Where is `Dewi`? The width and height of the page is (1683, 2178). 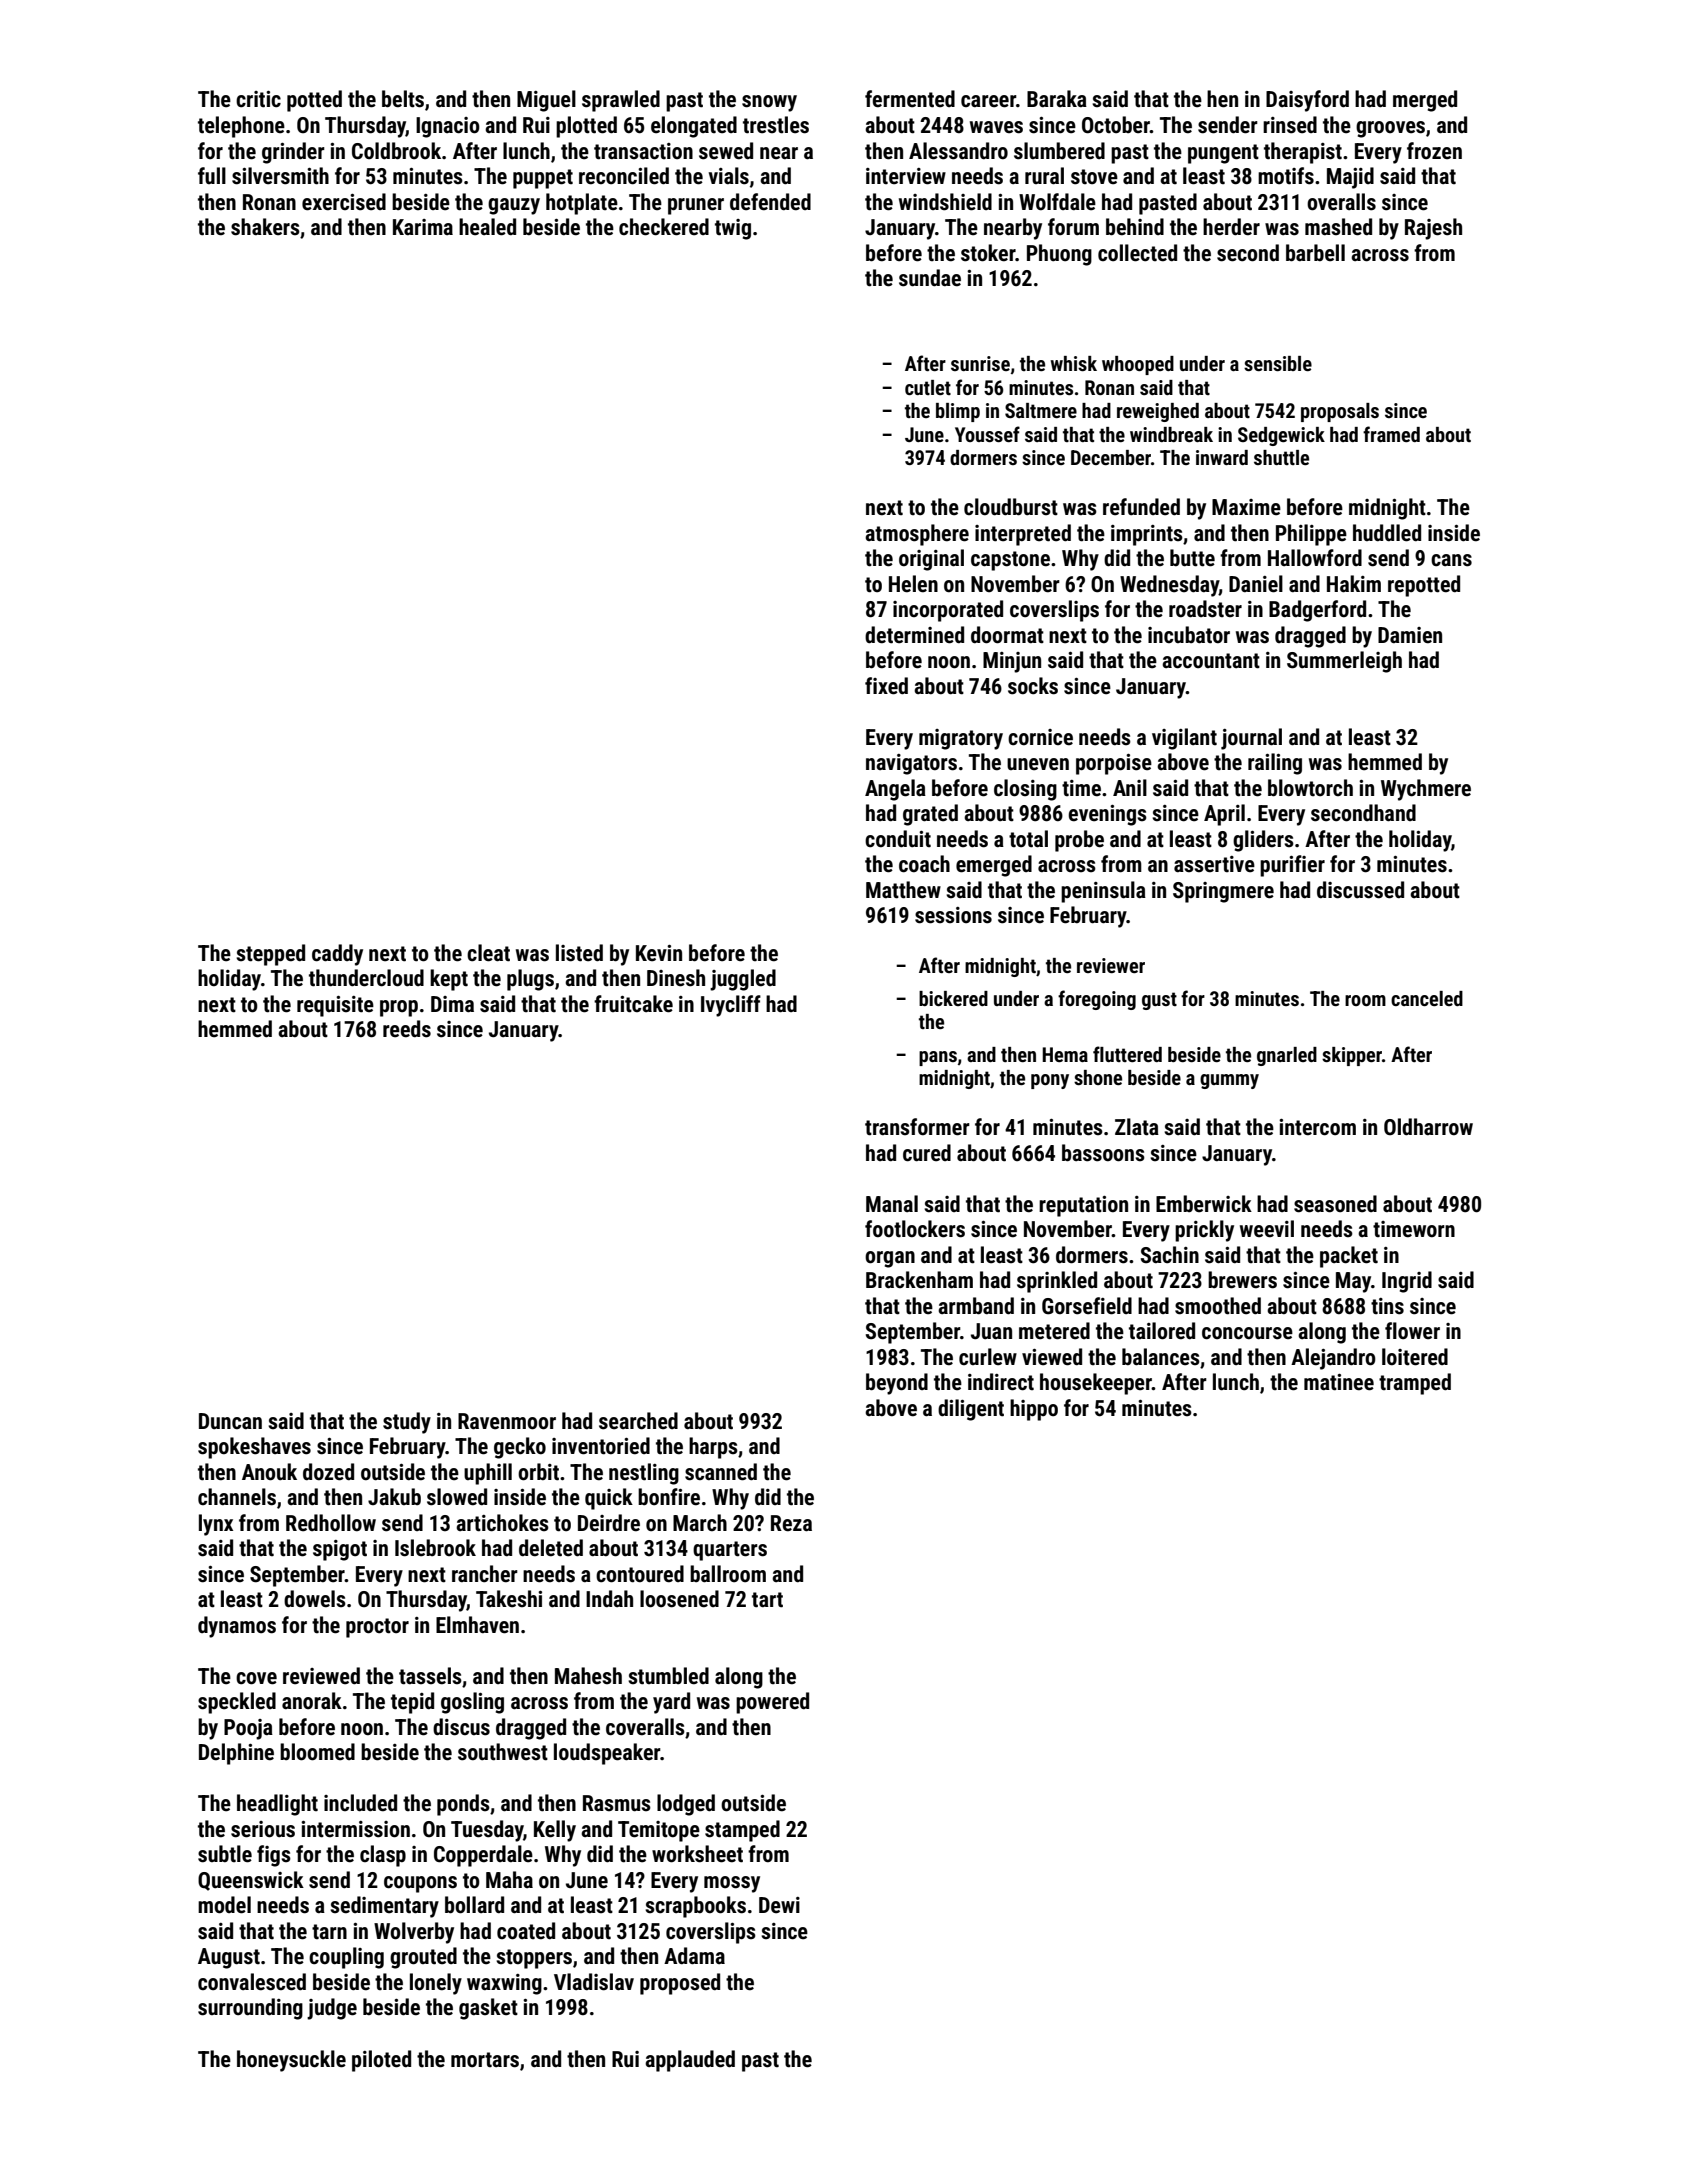
Dewi is located at coordinates (779, 1905).
